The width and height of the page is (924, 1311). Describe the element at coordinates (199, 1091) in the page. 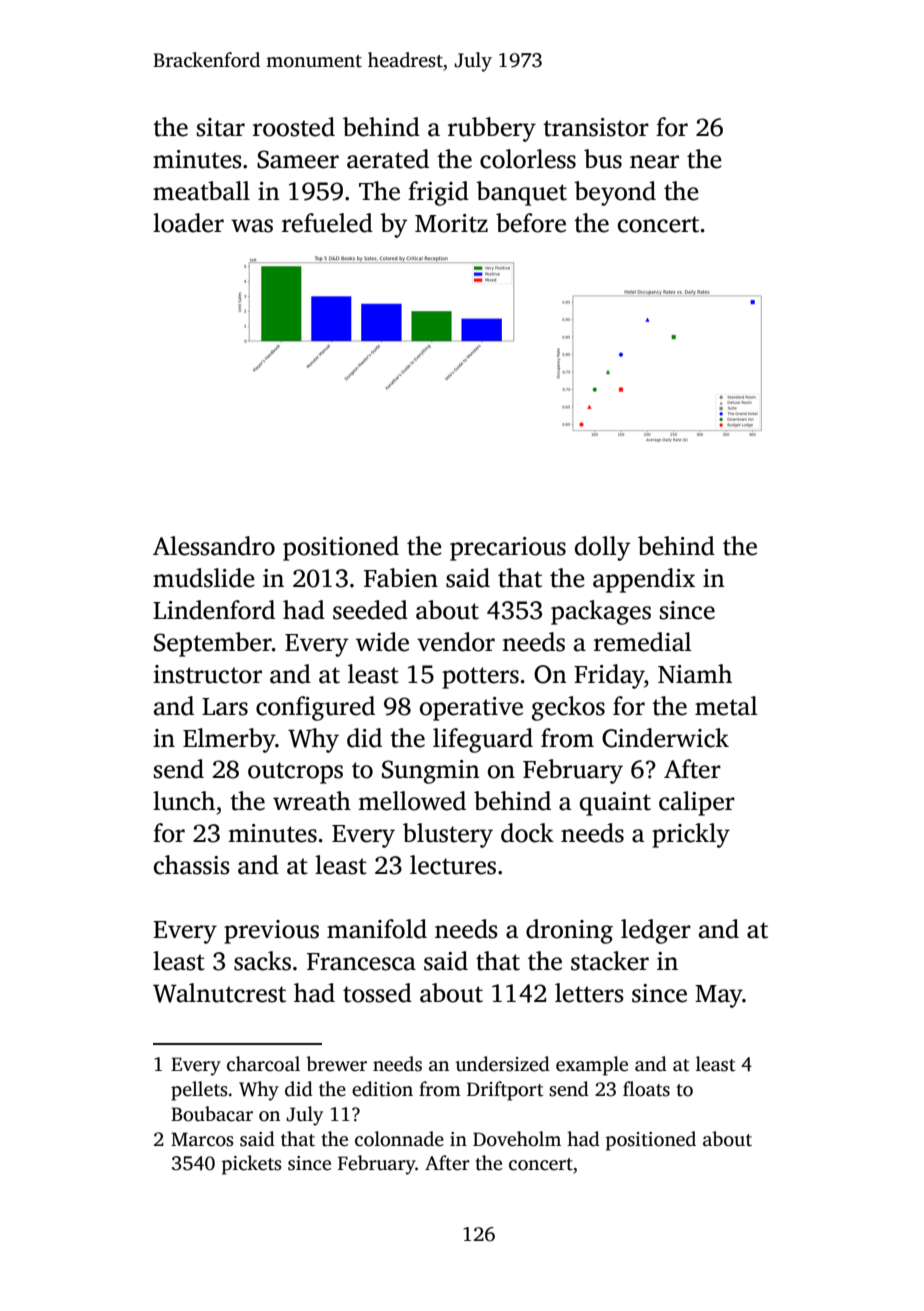

I see `pellets` at that location.
